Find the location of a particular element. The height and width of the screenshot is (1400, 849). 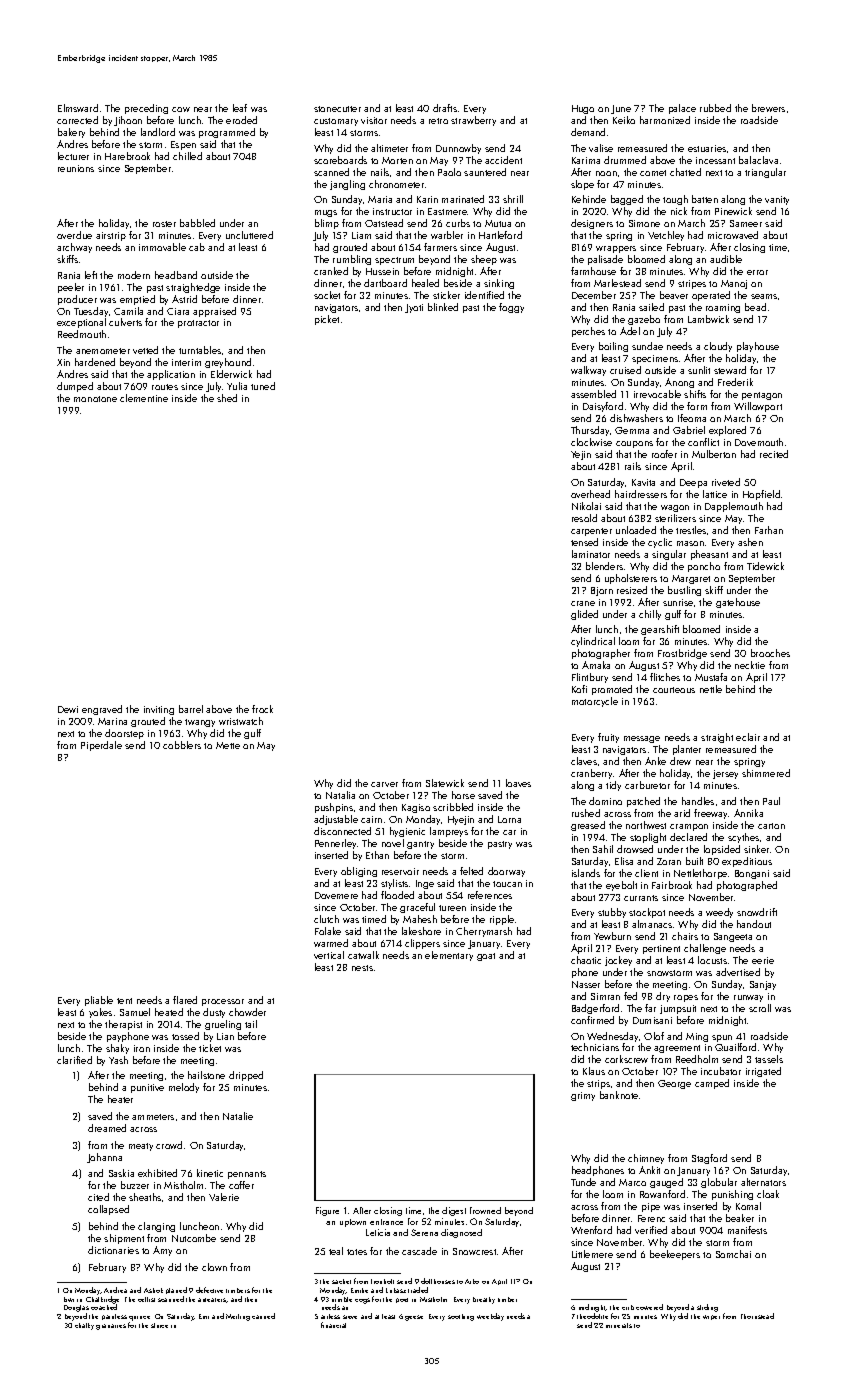

felted is located at coordinates (471, 871).
